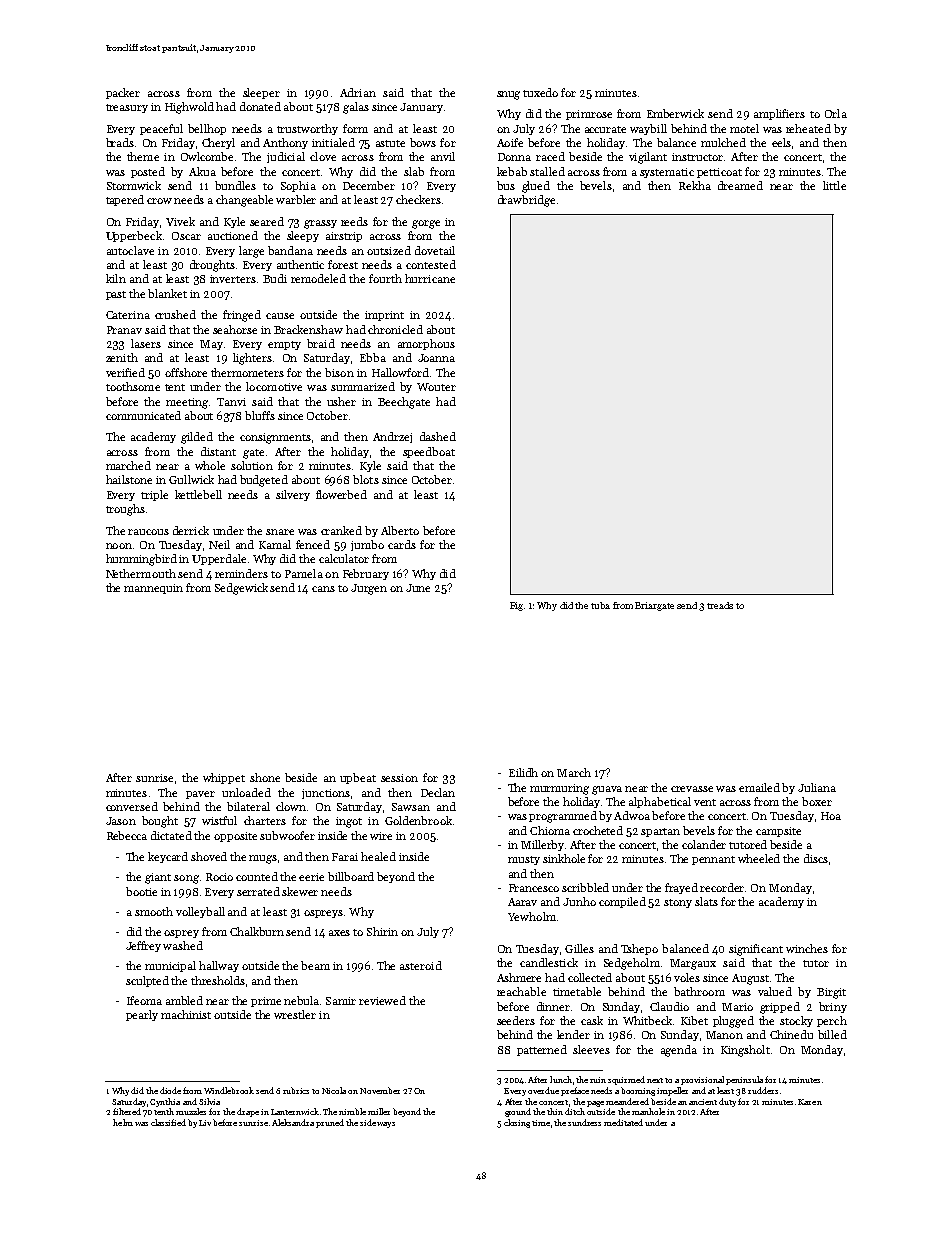 Image resolution: width=952 pixels, height=1233 pixels. I want to click on autoclave, so click(130, 250).
